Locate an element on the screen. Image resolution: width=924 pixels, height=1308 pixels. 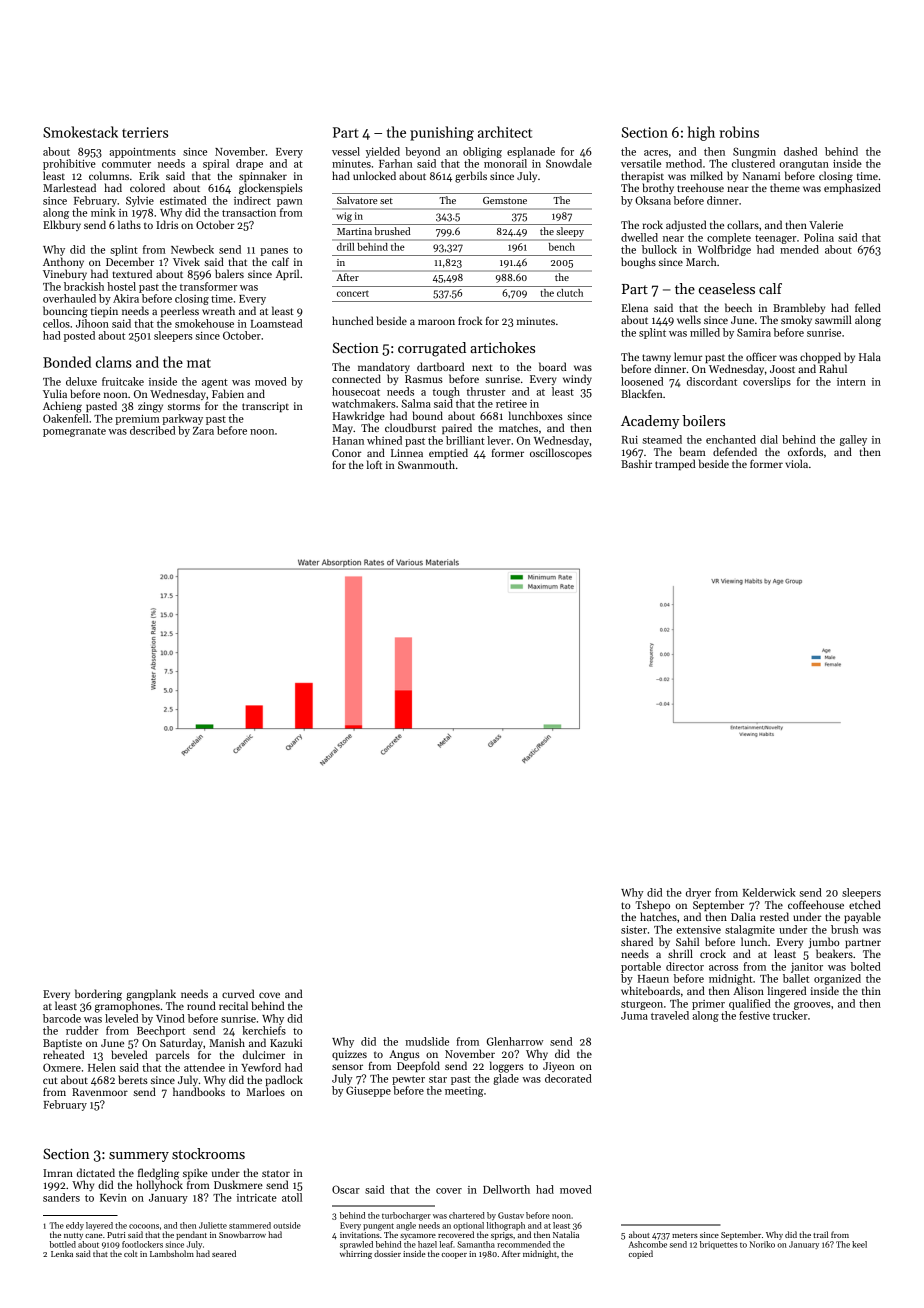
bordering is located at coordinates (98, 995).
